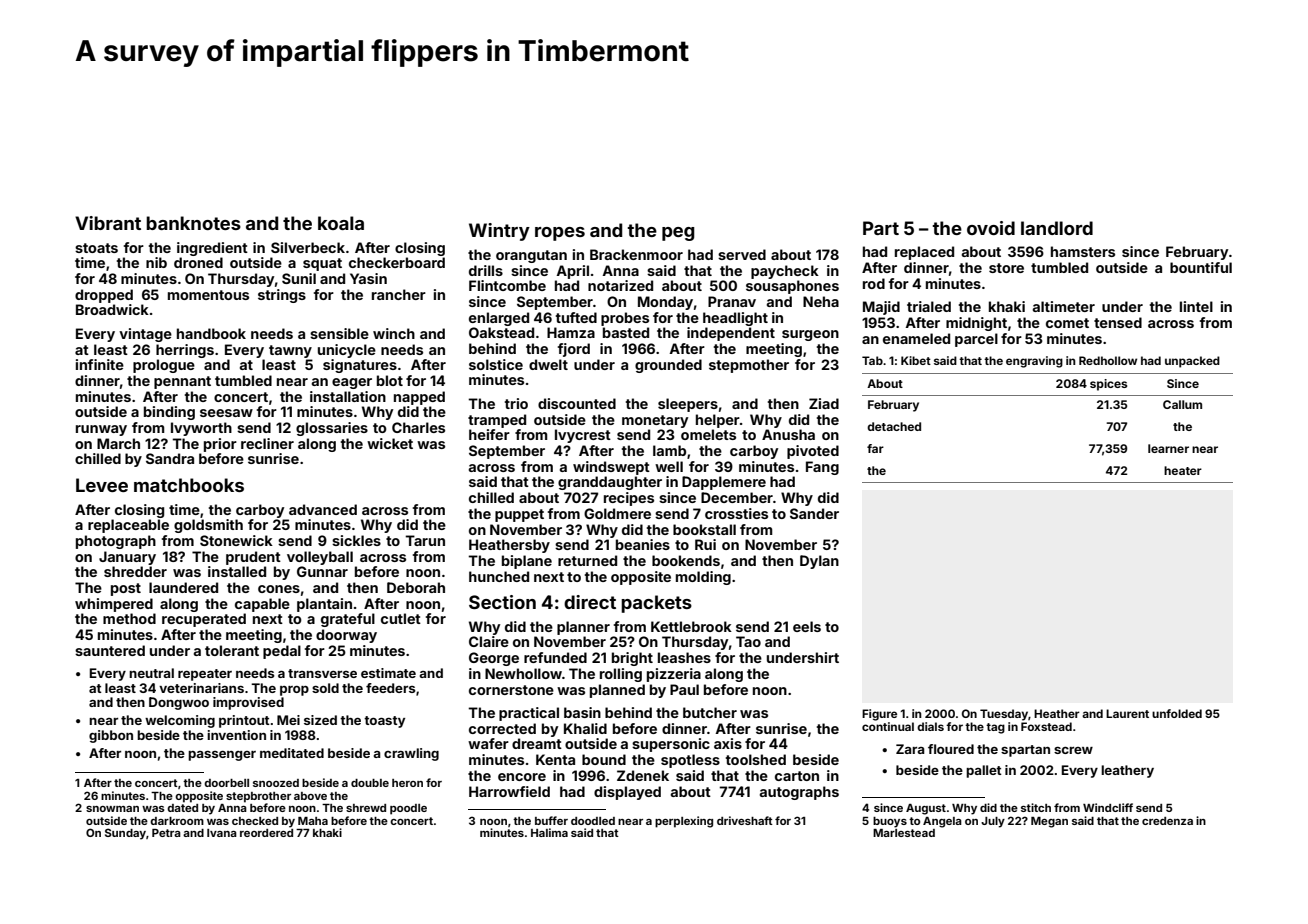 The width and height of the screenshot is (1308, 924). Describe the element at coordinates (112, 809) in the screenshot. I see `snowman` at that location.
